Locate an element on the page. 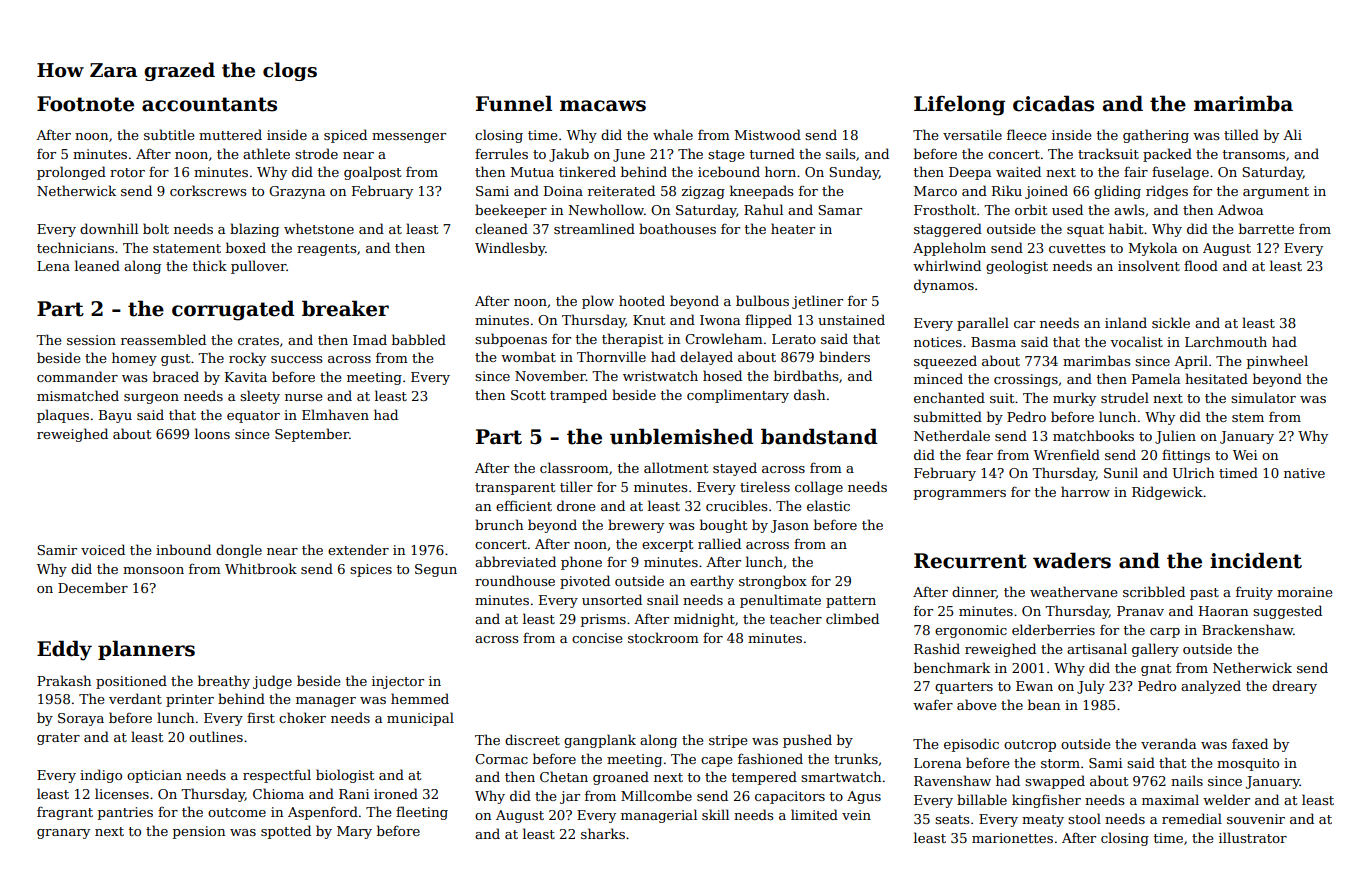 This document has width=1372, height=887. Lifelong is located at coordinates (959, 105).
